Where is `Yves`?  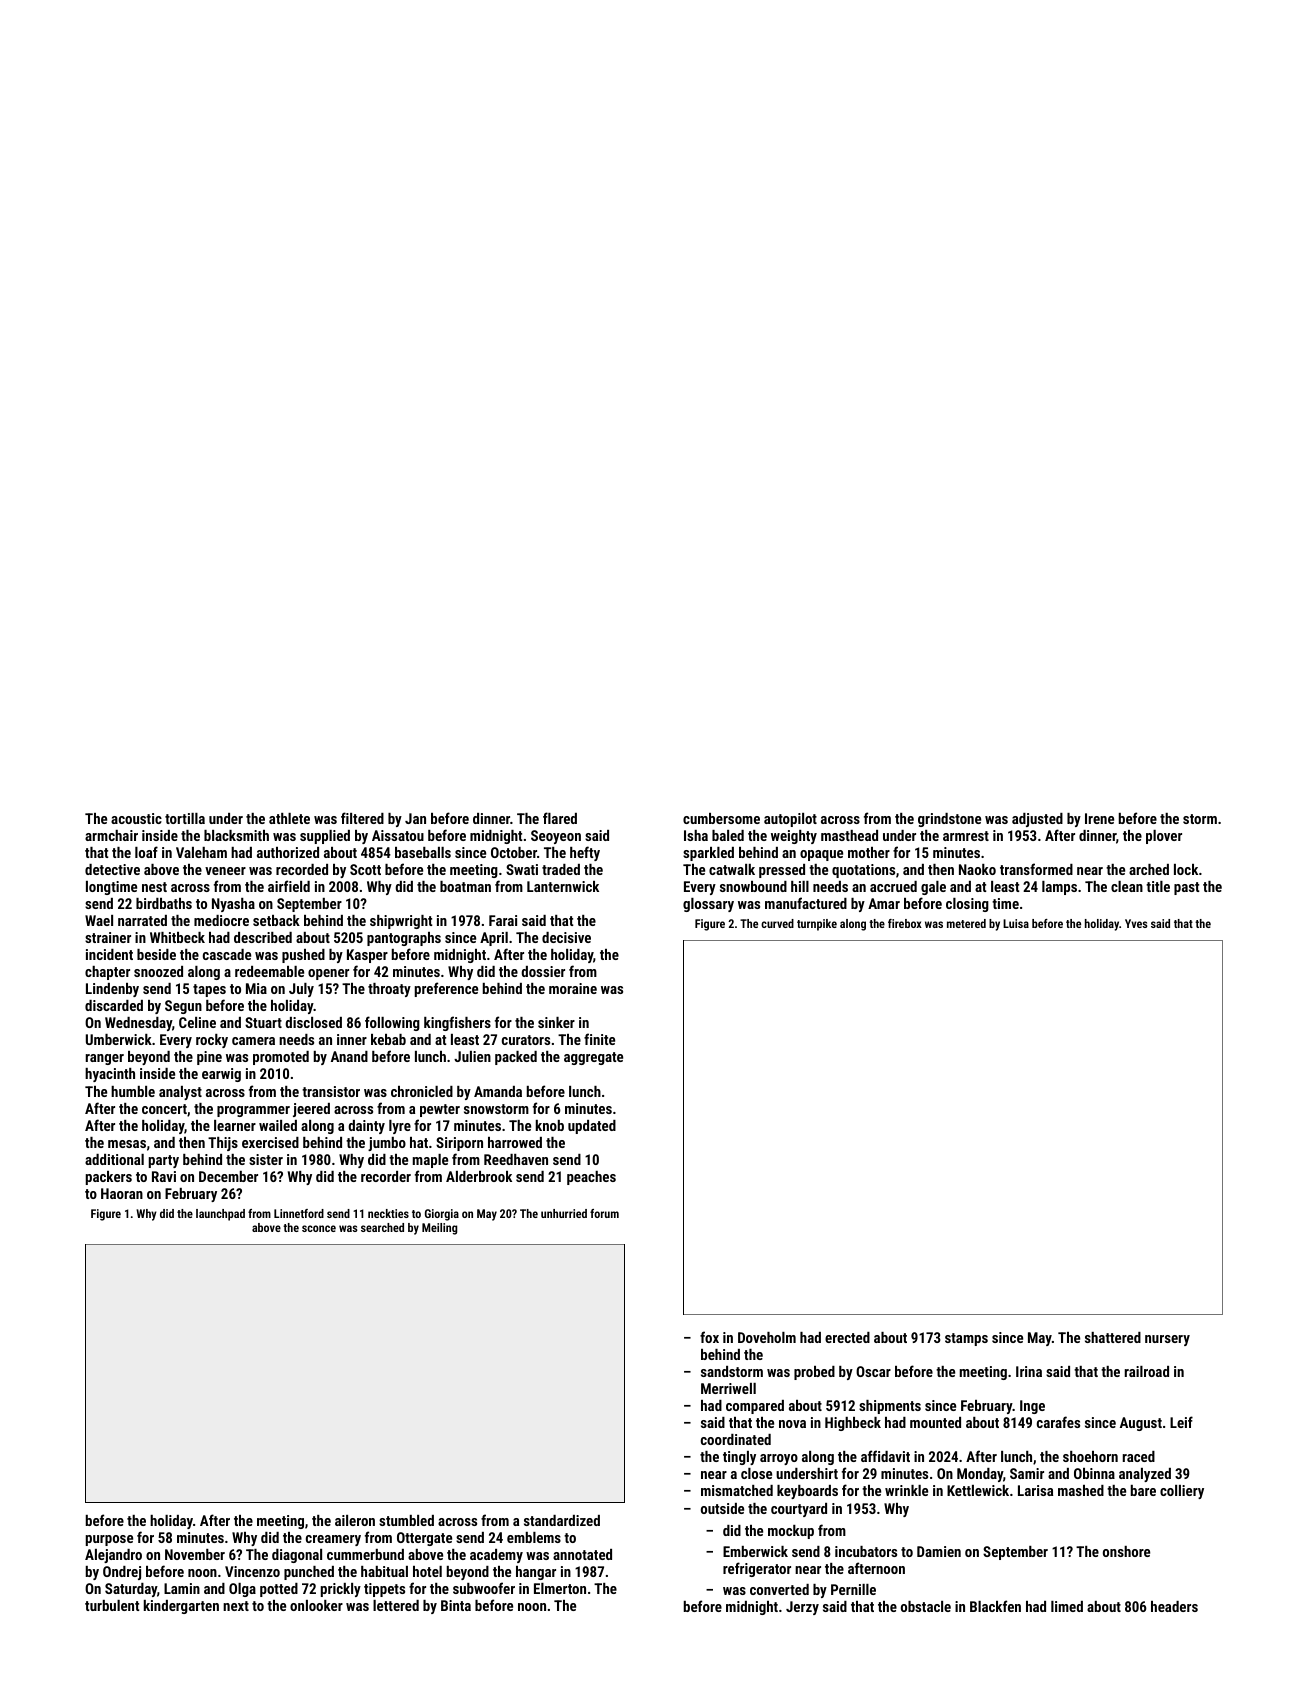
Yves is located at coordinates (1136, 923).
